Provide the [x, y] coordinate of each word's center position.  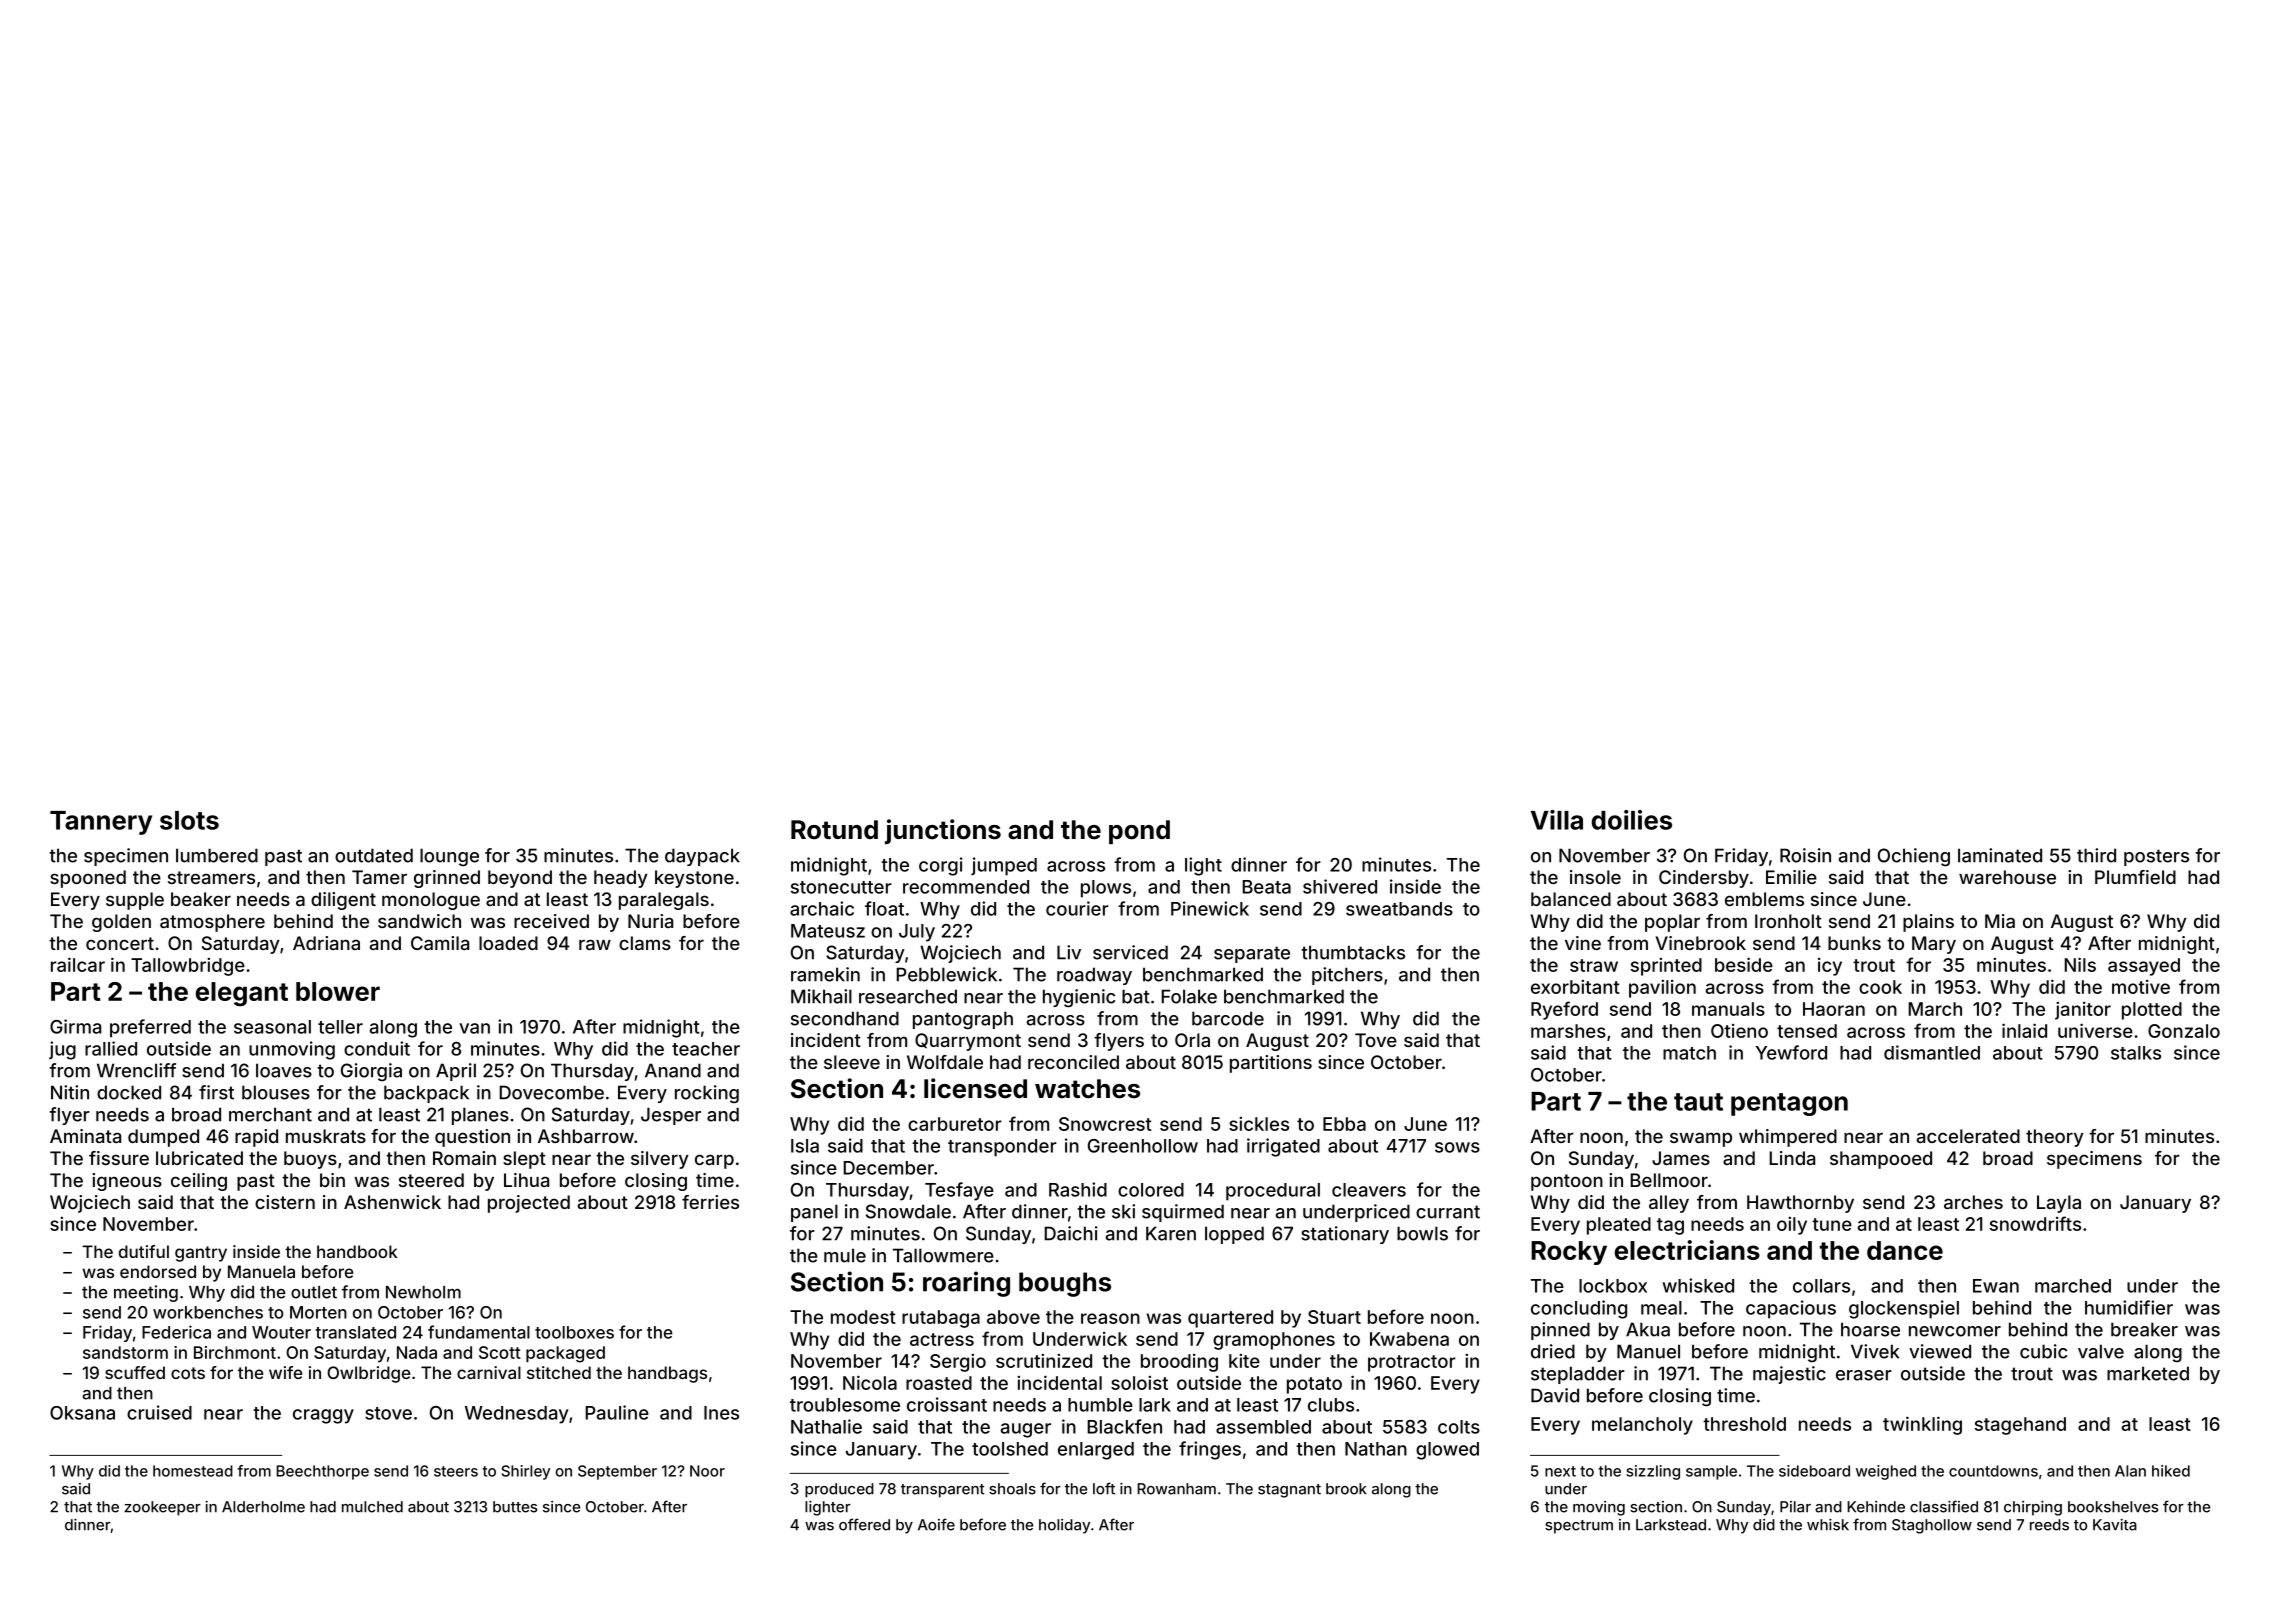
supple [135, 901]
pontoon [1567, 1182]
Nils [2080, 964]
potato [1314, 1385]
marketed [2148, 1373]
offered [864, 1524]
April [456, 1072]
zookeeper [162, 1508]
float [884, 908]
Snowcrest [1105, 1124]
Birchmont [235, 1352]
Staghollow [1932, 1526]
